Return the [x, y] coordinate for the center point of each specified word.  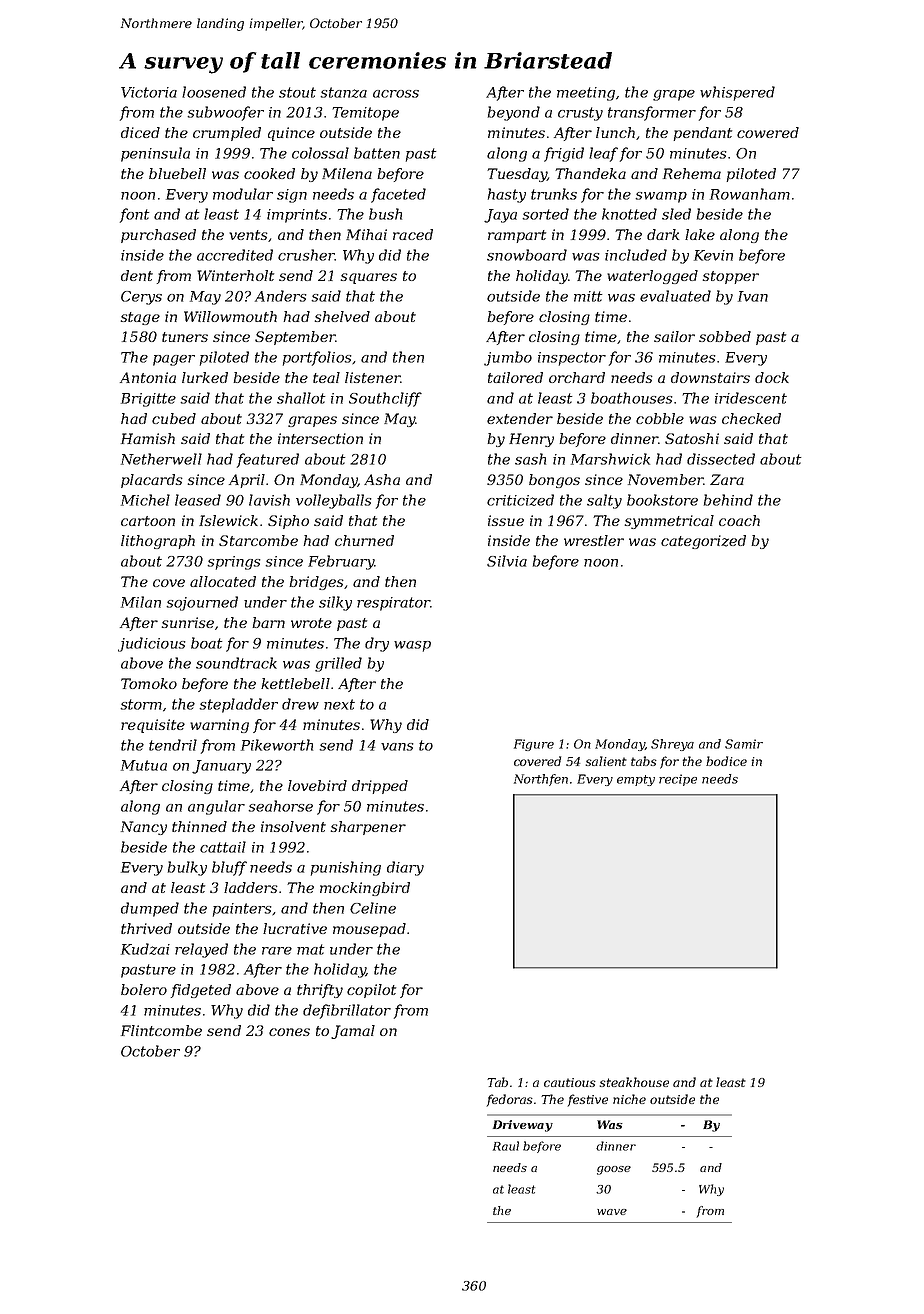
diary [405, 868]
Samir [744, 744]
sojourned [202, 603]
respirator [393, 604]
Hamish [148, 438]
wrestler [594, 540]
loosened [214, 92]
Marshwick [610, 459]
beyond [514, 113]
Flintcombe [161, 1030]
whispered [737, 93]
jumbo [508, 358]
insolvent [293, 826]
